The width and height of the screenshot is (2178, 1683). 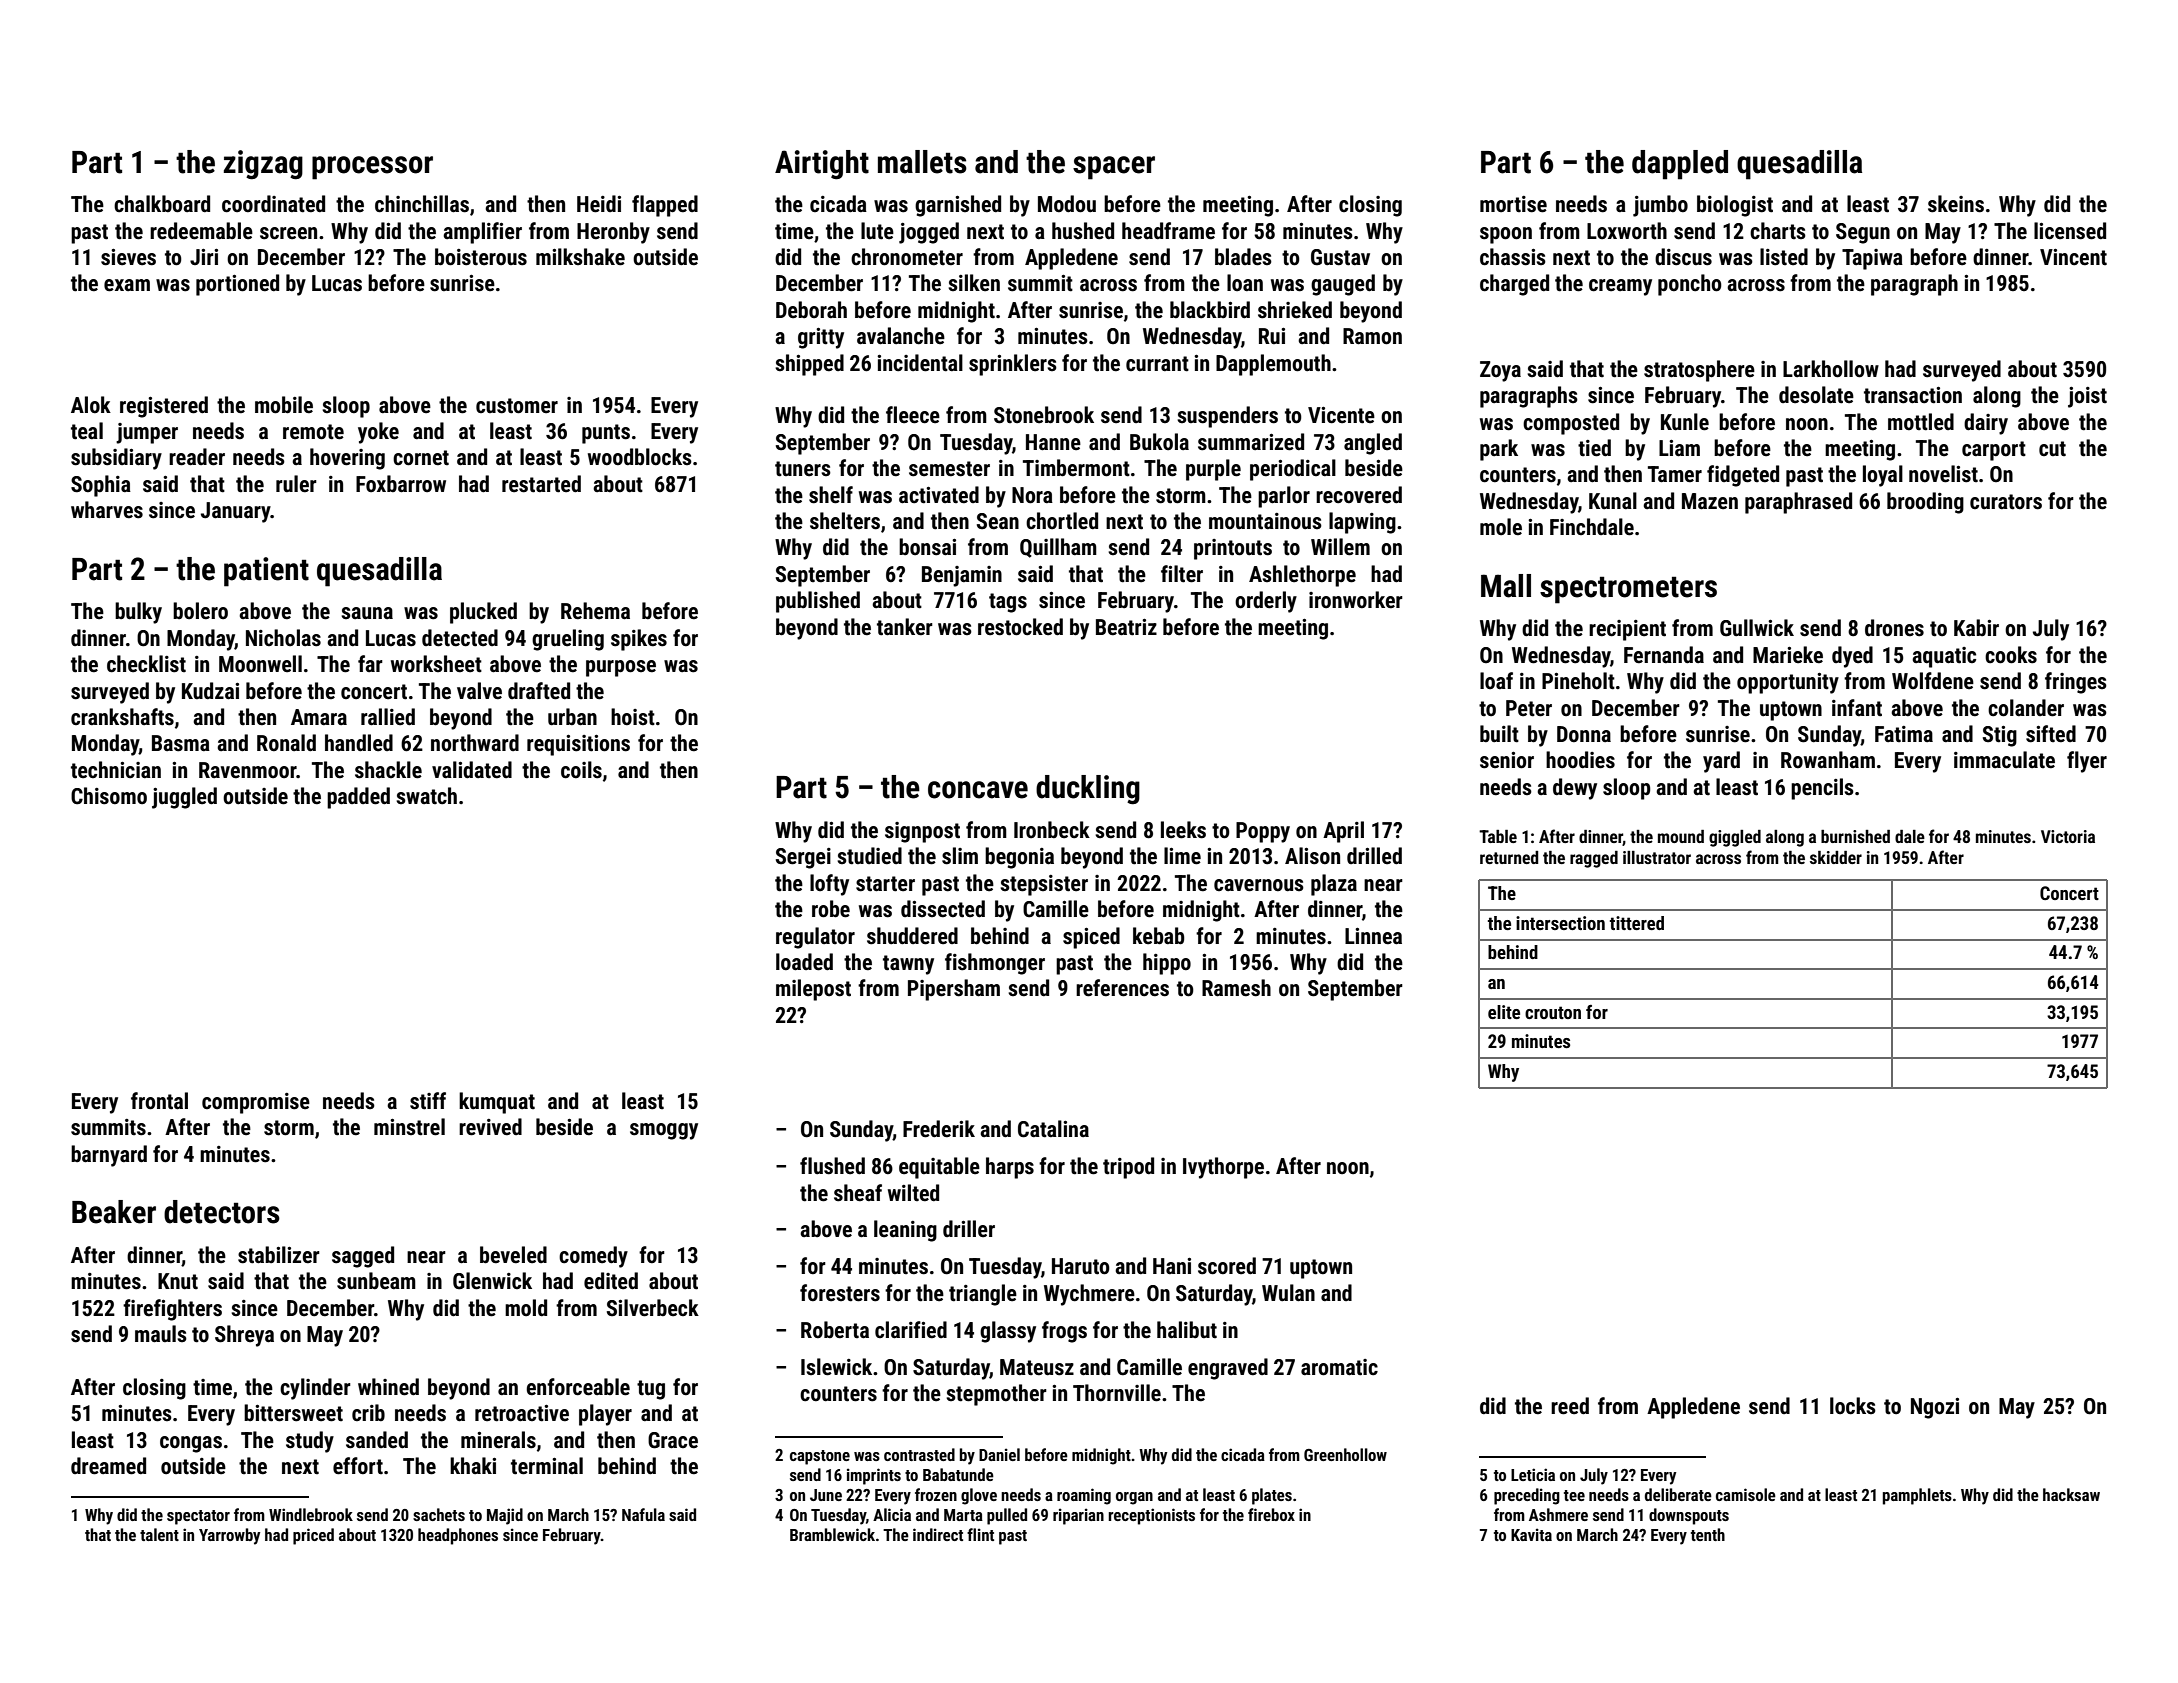 What do you see at coordinates (1513, 204) in the screenshot?
I see `mortise` at bounding box center [1513, 204].
